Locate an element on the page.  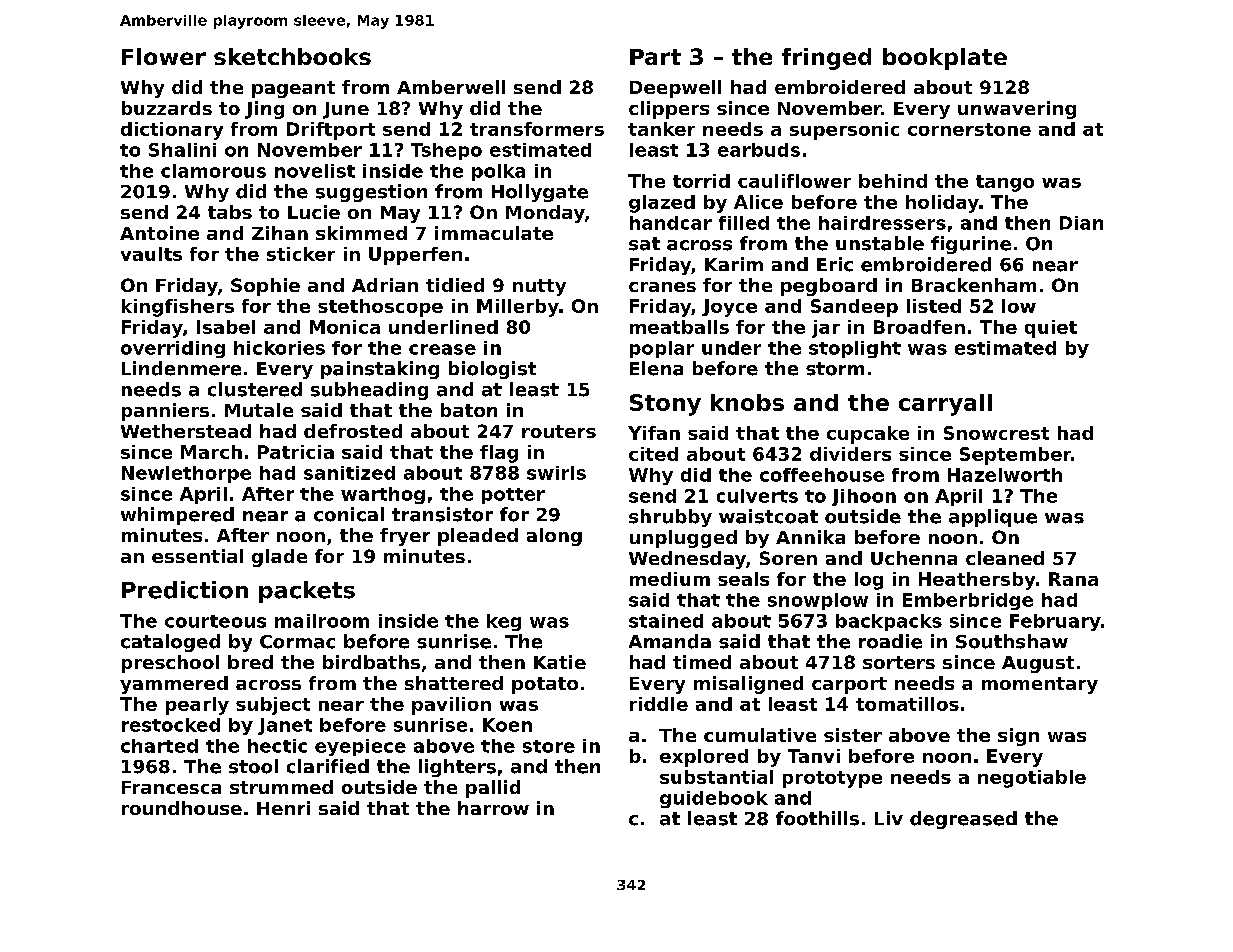
Shalini is located at coordinates (182, 150).
